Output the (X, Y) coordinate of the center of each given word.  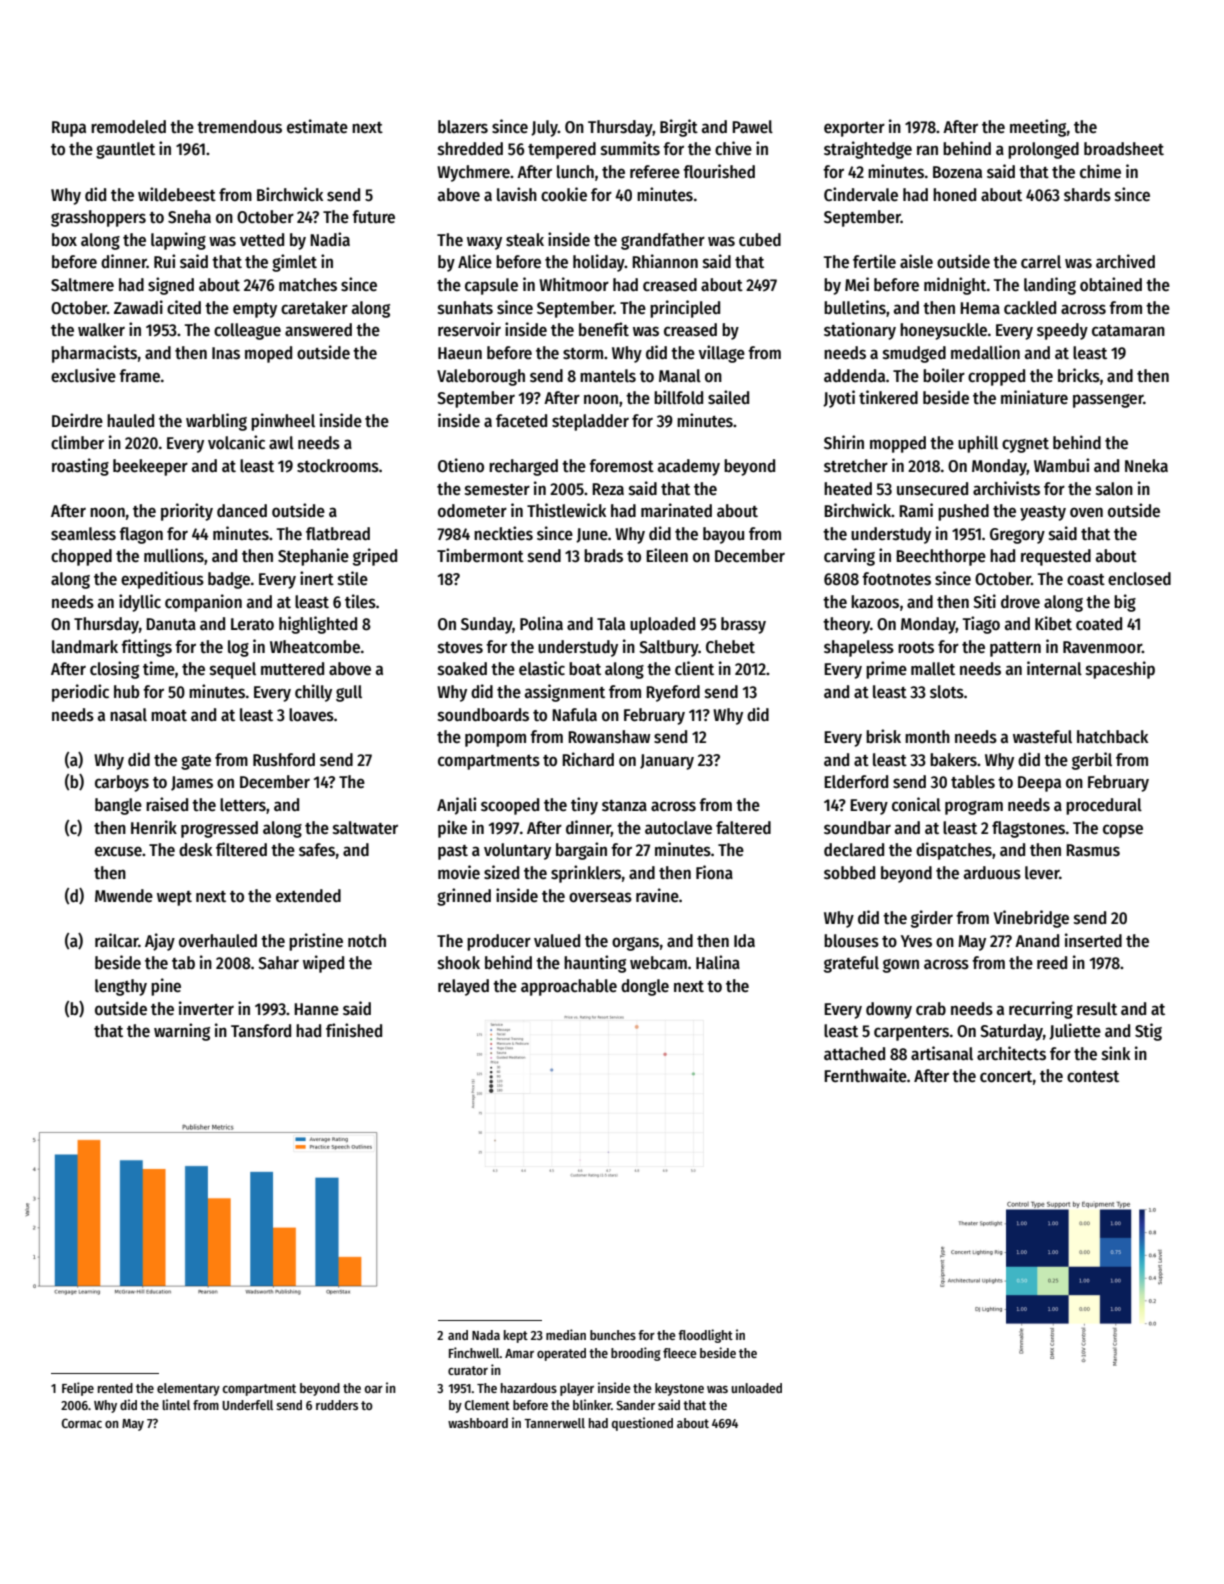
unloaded (756, 1388)
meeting (1038, 128)
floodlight (705, 1336)
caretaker (314, 308)
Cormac (82, 1423)
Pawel (752, 127)
